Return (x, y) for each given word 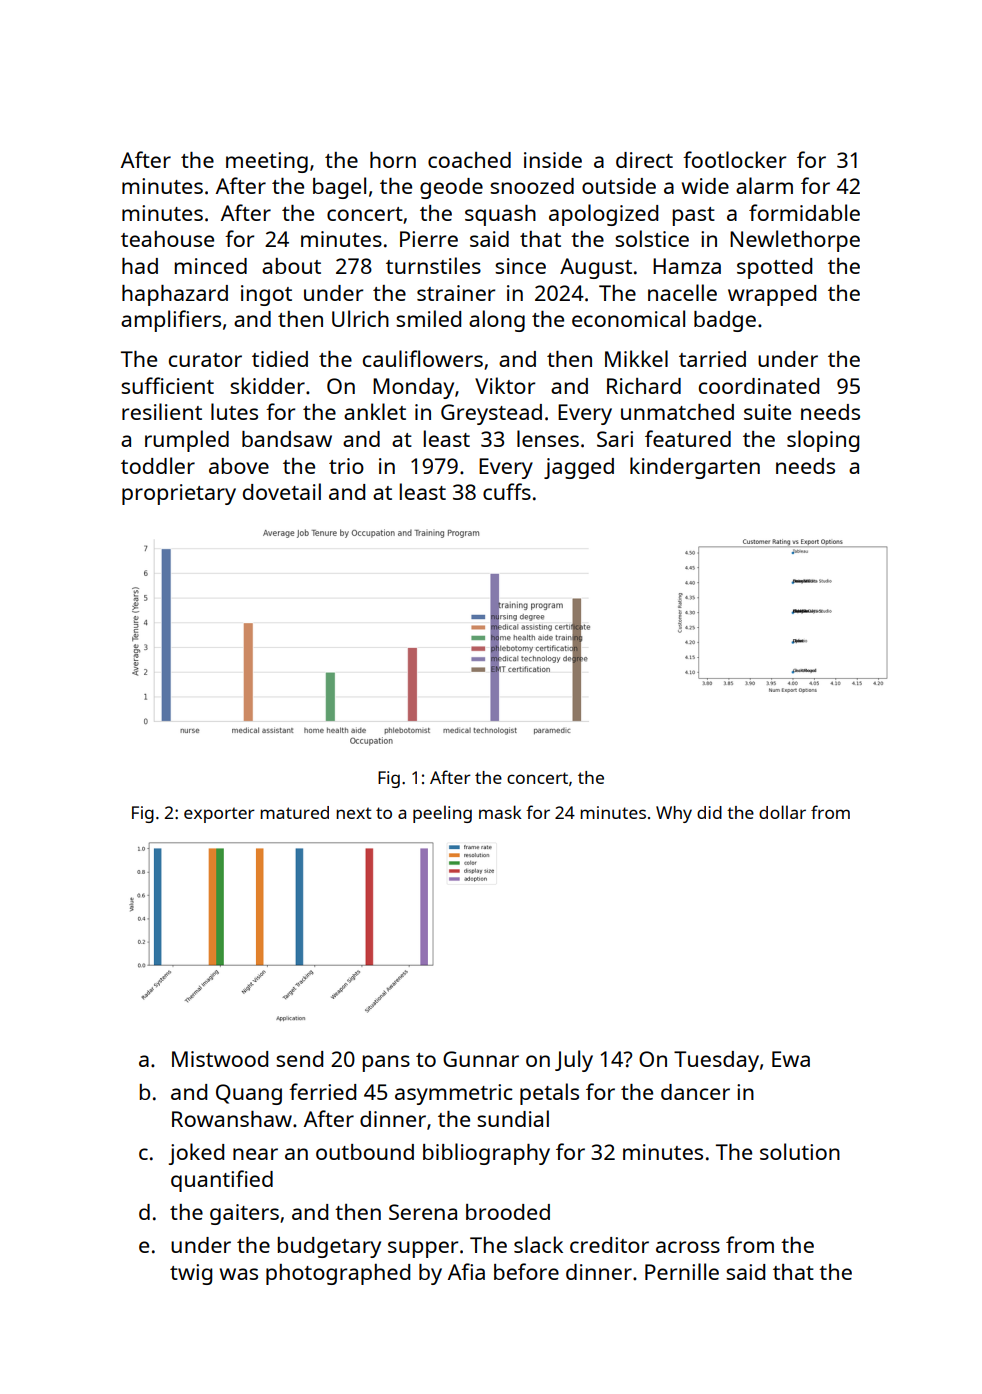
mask (500, 812)
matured (294, 812)
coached (469, 160)
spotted (774, 268)
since (520, 266)
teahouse (167, 239)
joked (196, 1154)
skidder (267, 385)
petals (549, 1094)
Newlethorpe (795, 241)
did (709, 812)
